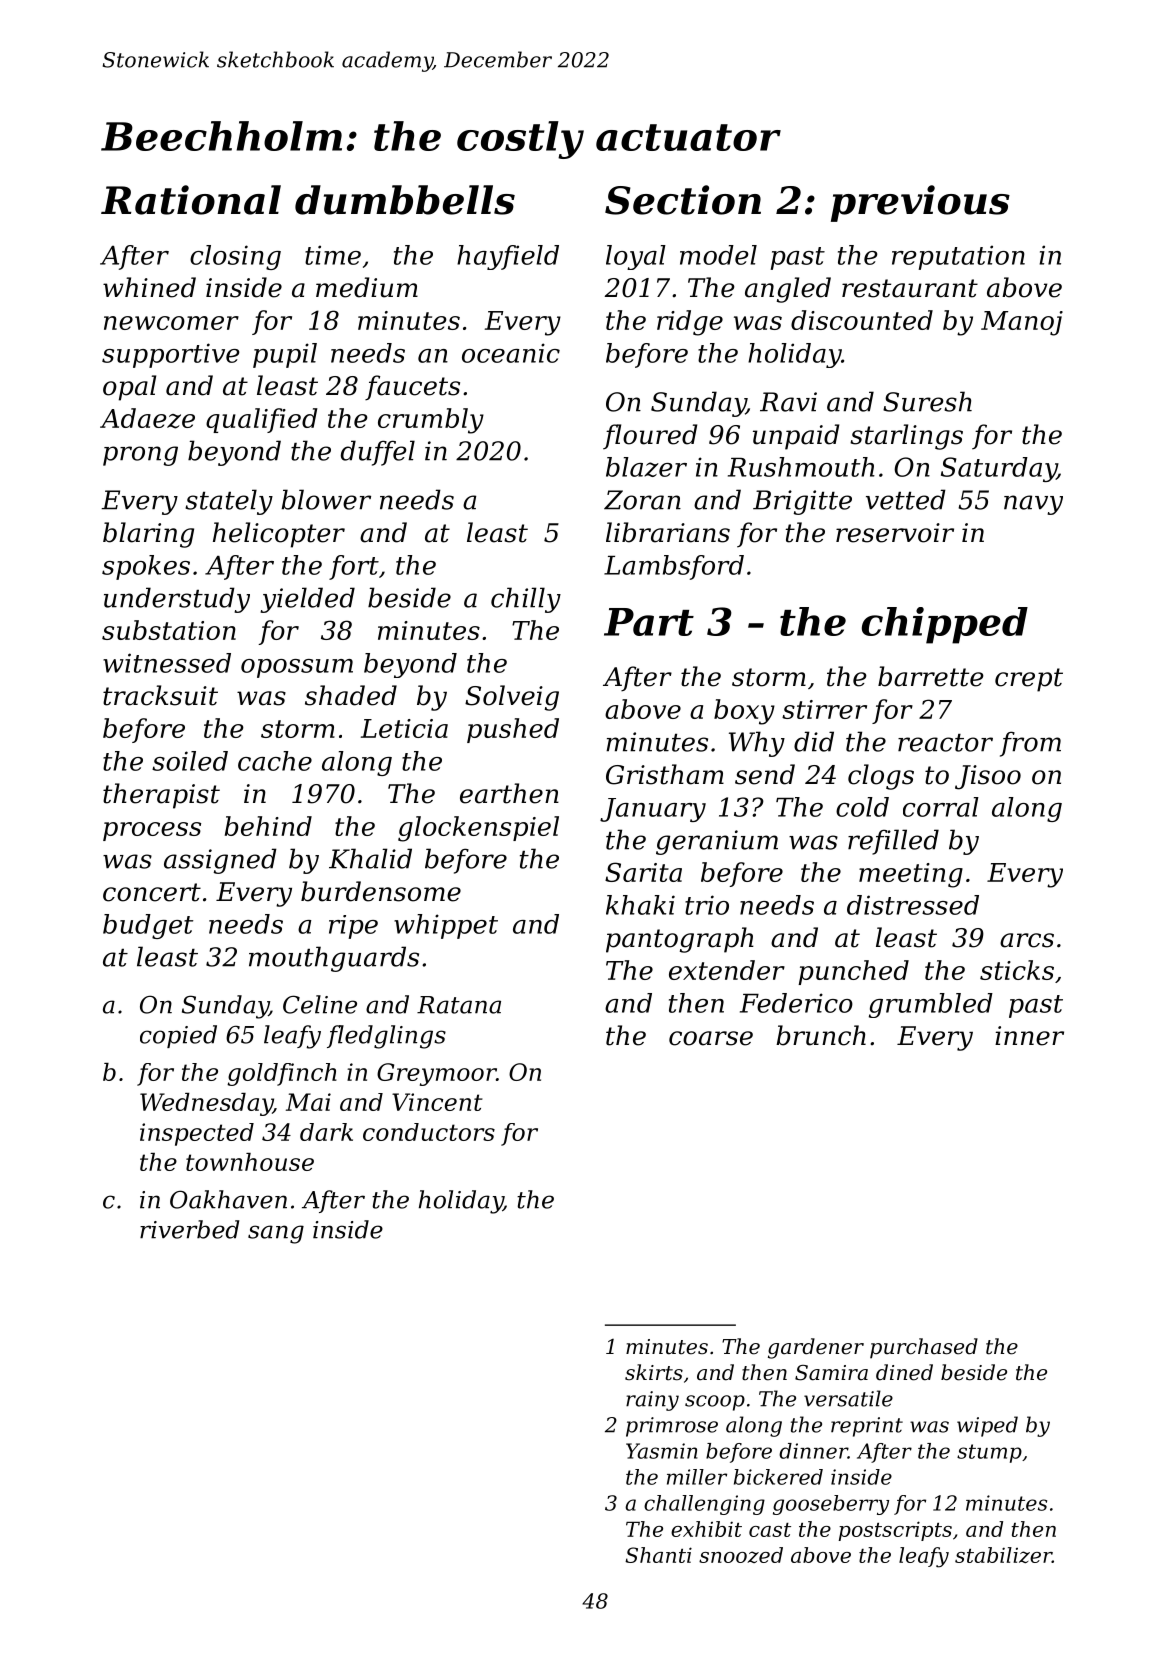 This screenshot has height=1654, width=1165. I want to click on brunch, so click(821, 1035).
